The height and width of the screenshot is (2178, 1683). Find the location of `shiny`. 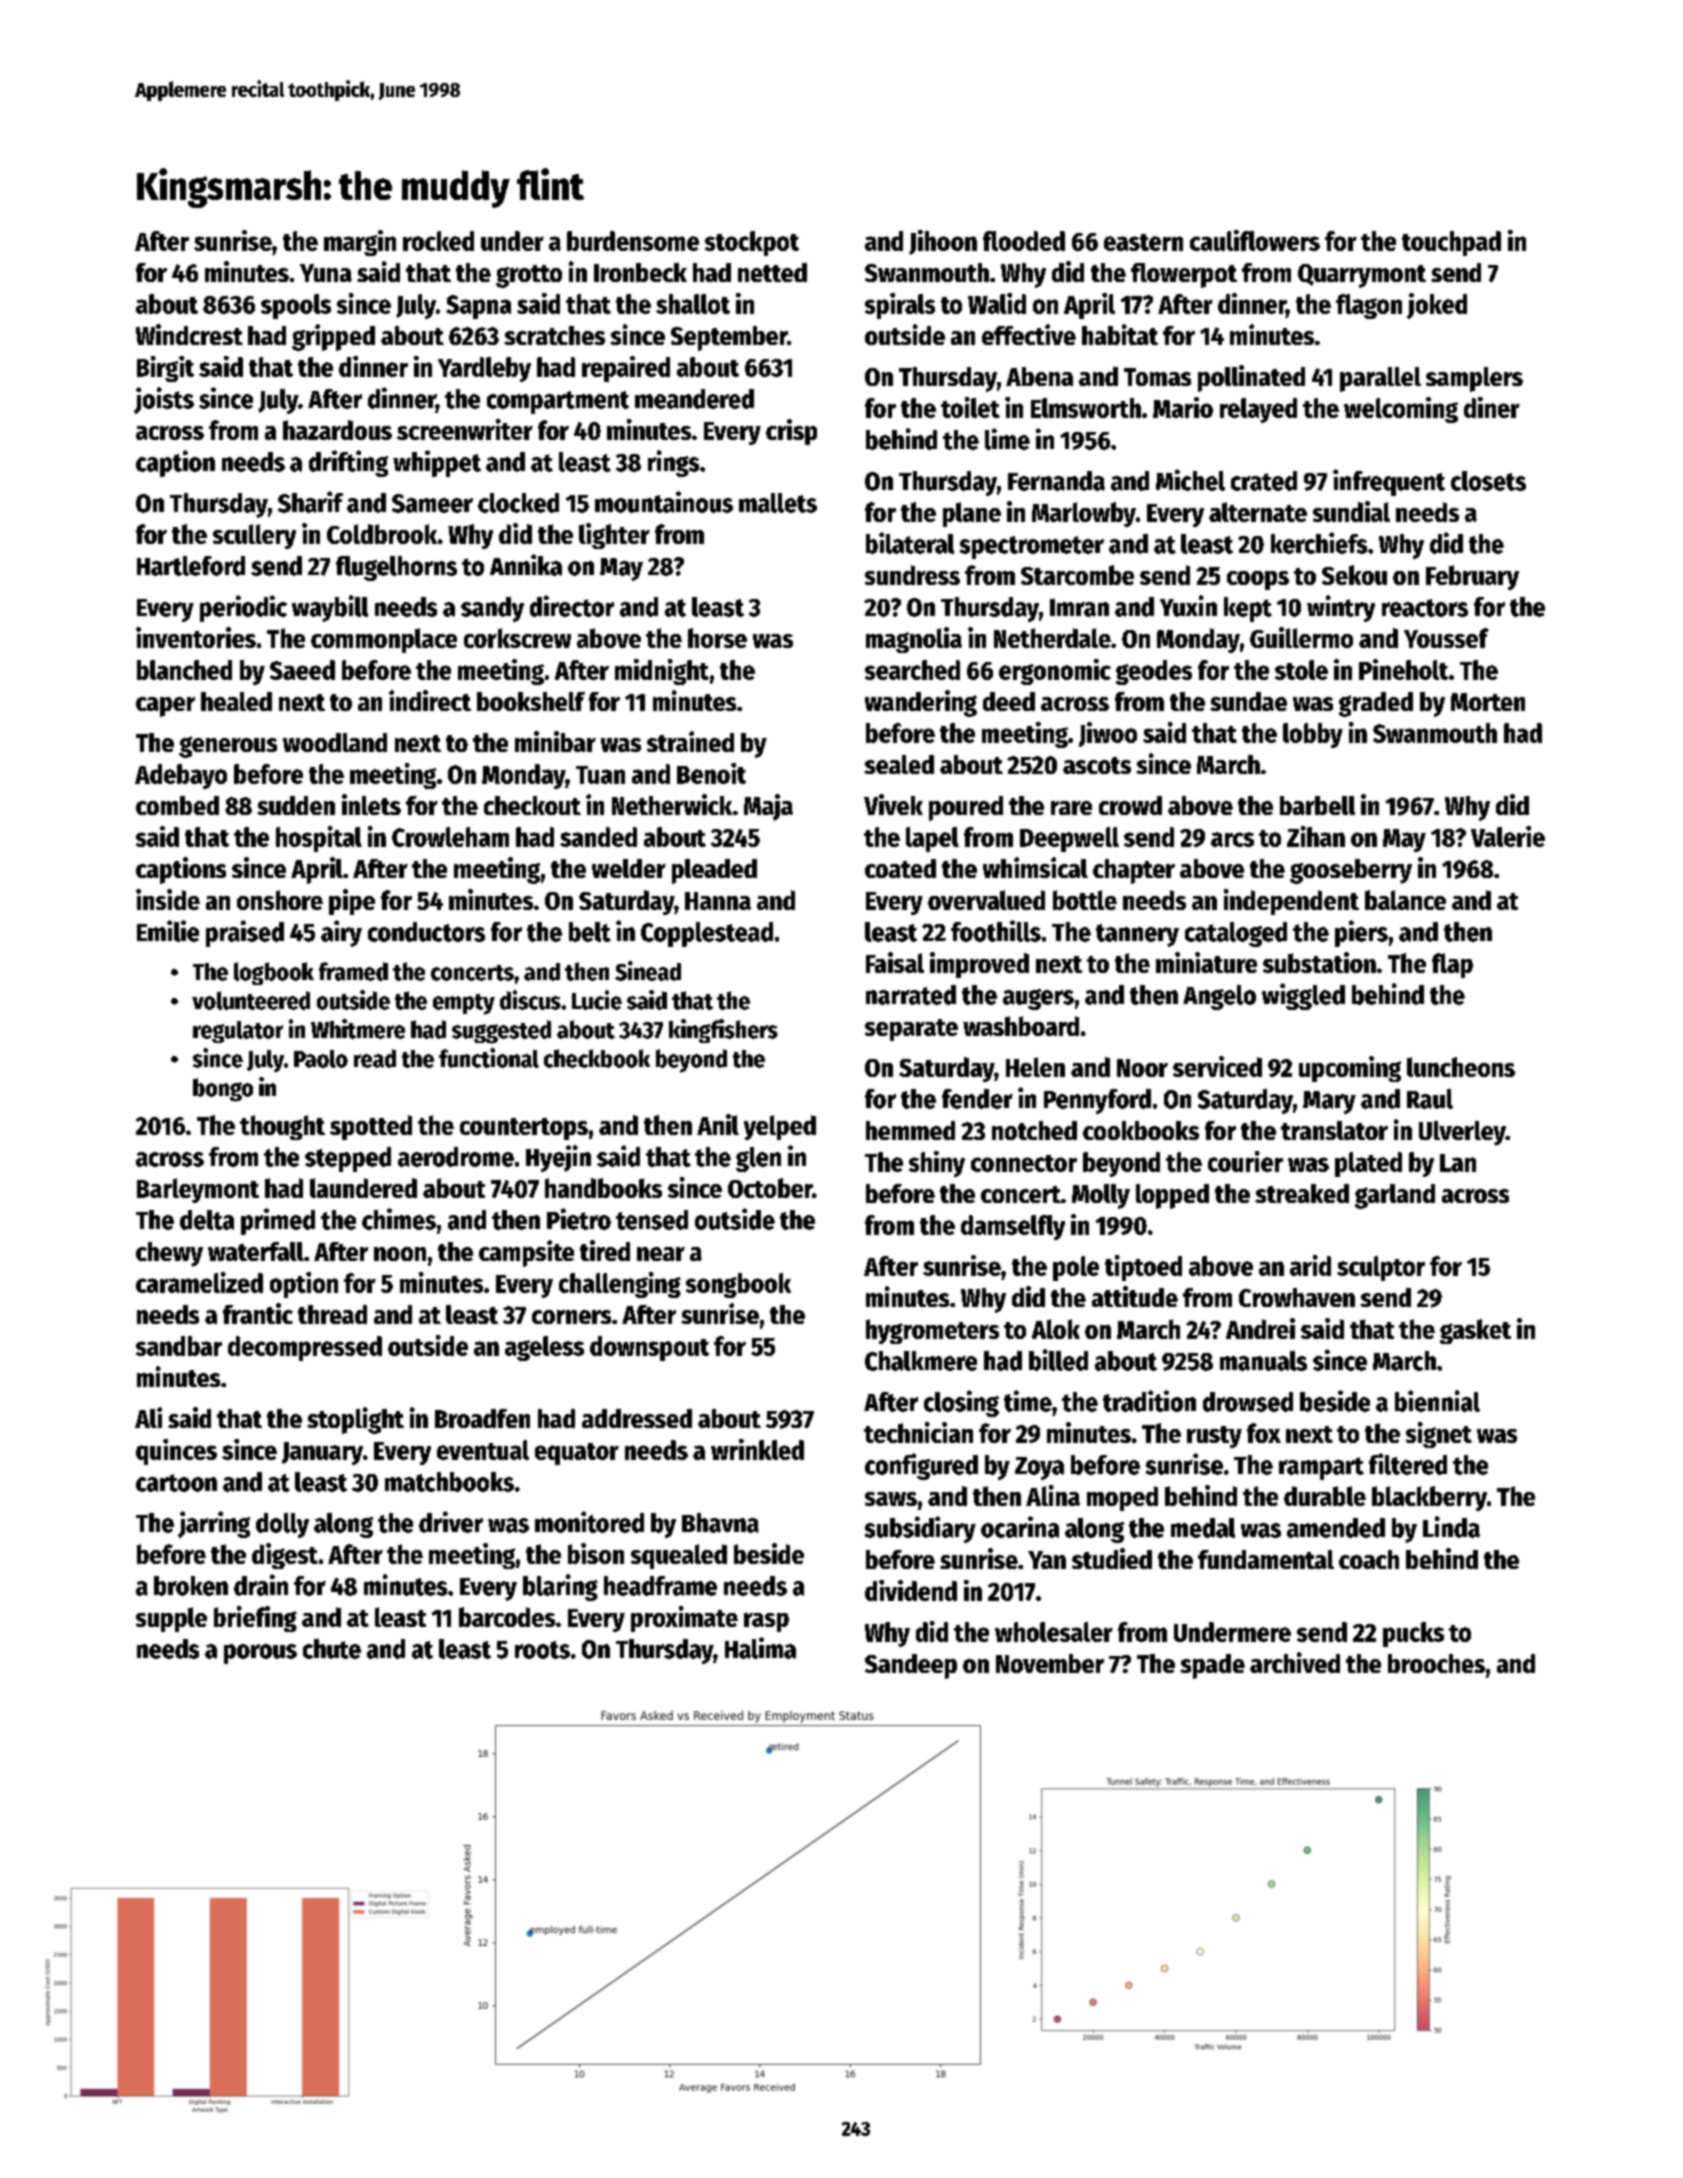

shiny is located at coordinates (937, 1164).
